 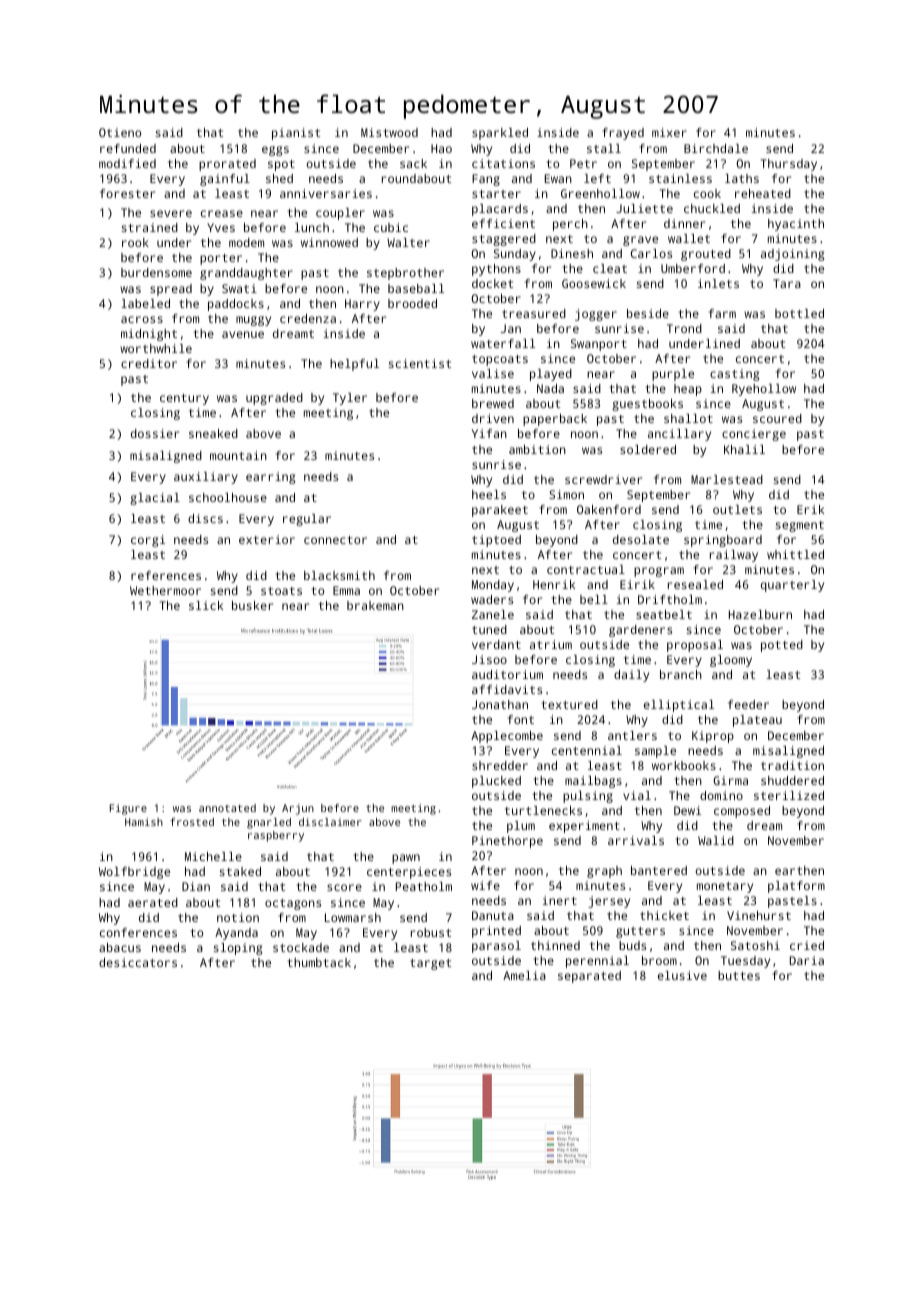 I want to click on Wethermoor, so click(x=165, y=590).
